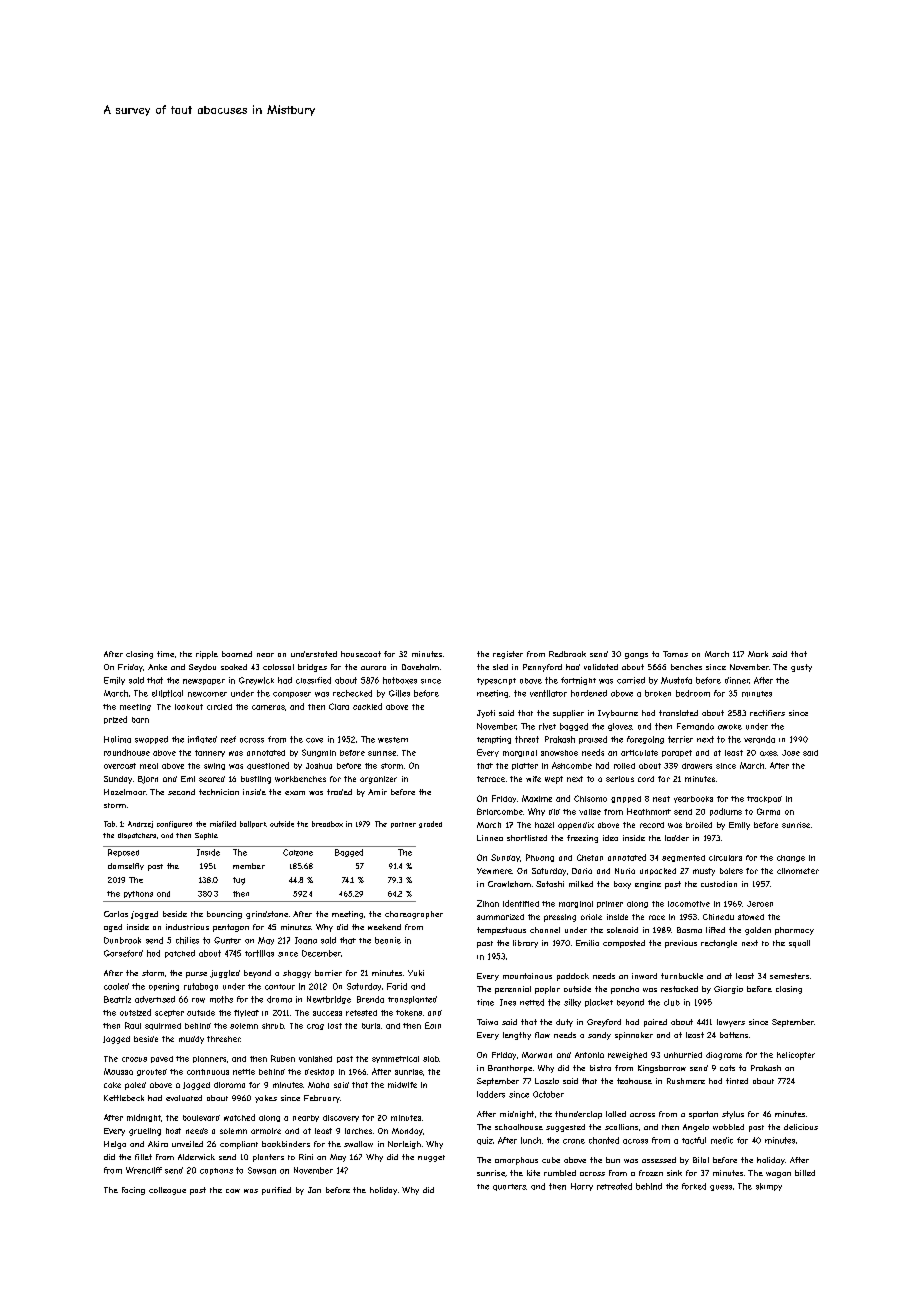  Describe the element at coordinates (508, 655) in the screenshot. I see `register` at that location.
